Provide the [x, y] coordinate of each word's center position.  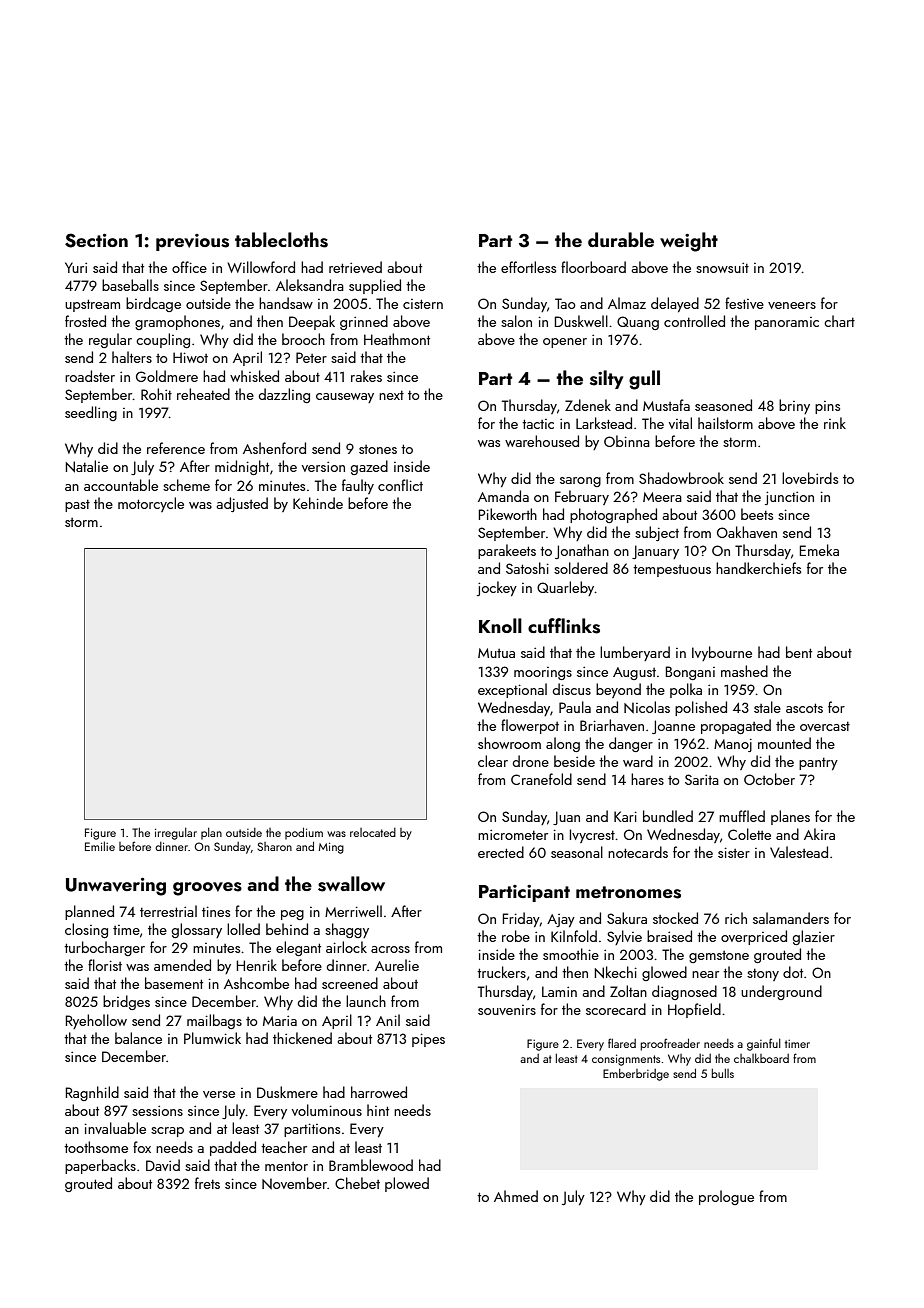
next [391, 395]
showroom [509, 743]
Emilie [100, 846]
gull [644, 380]
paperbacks [100, 1166]
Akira [819, 834]
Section [96, 240]
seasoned [723, 405]
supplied [375, 286]
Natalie [87, 466]
